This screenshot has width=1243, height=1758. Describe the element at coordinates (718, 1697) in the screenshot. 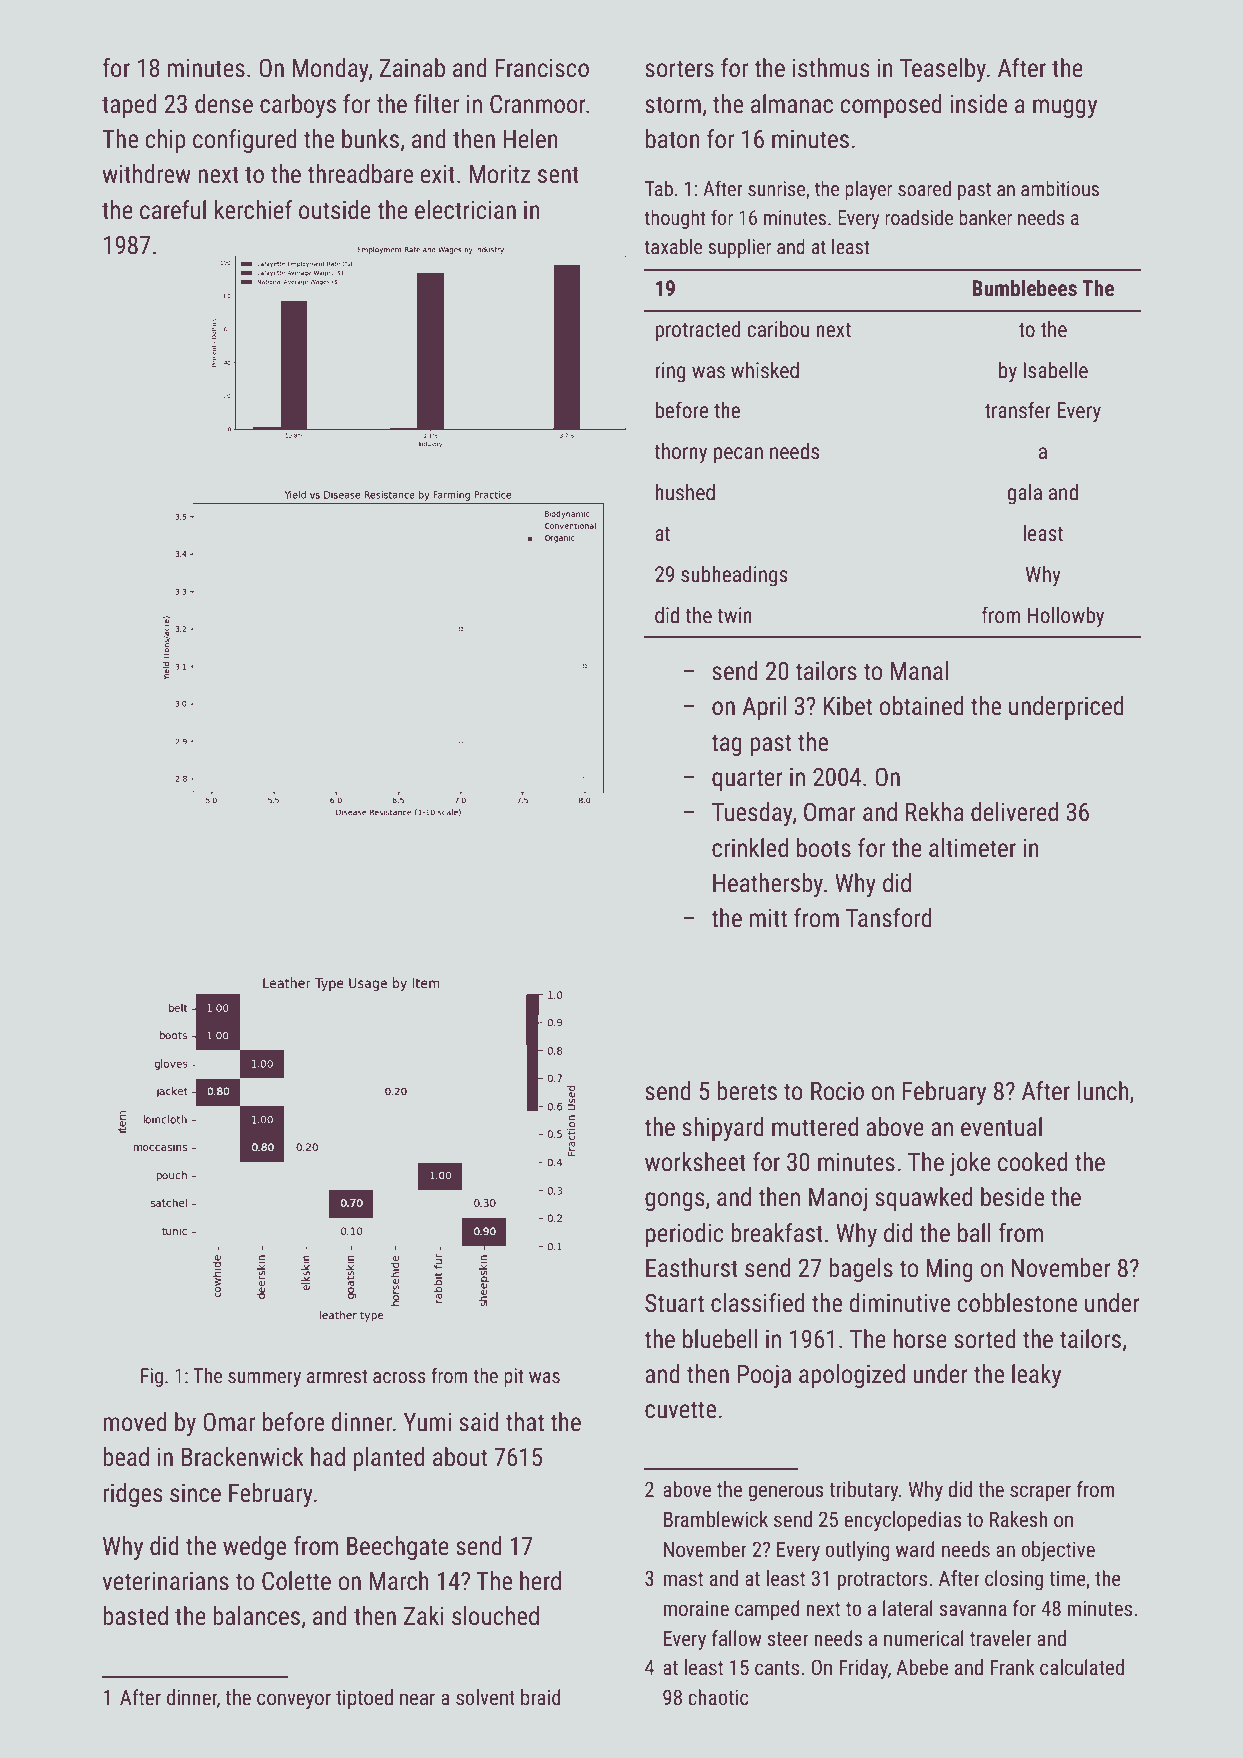

I see `chaotic` at that location.
